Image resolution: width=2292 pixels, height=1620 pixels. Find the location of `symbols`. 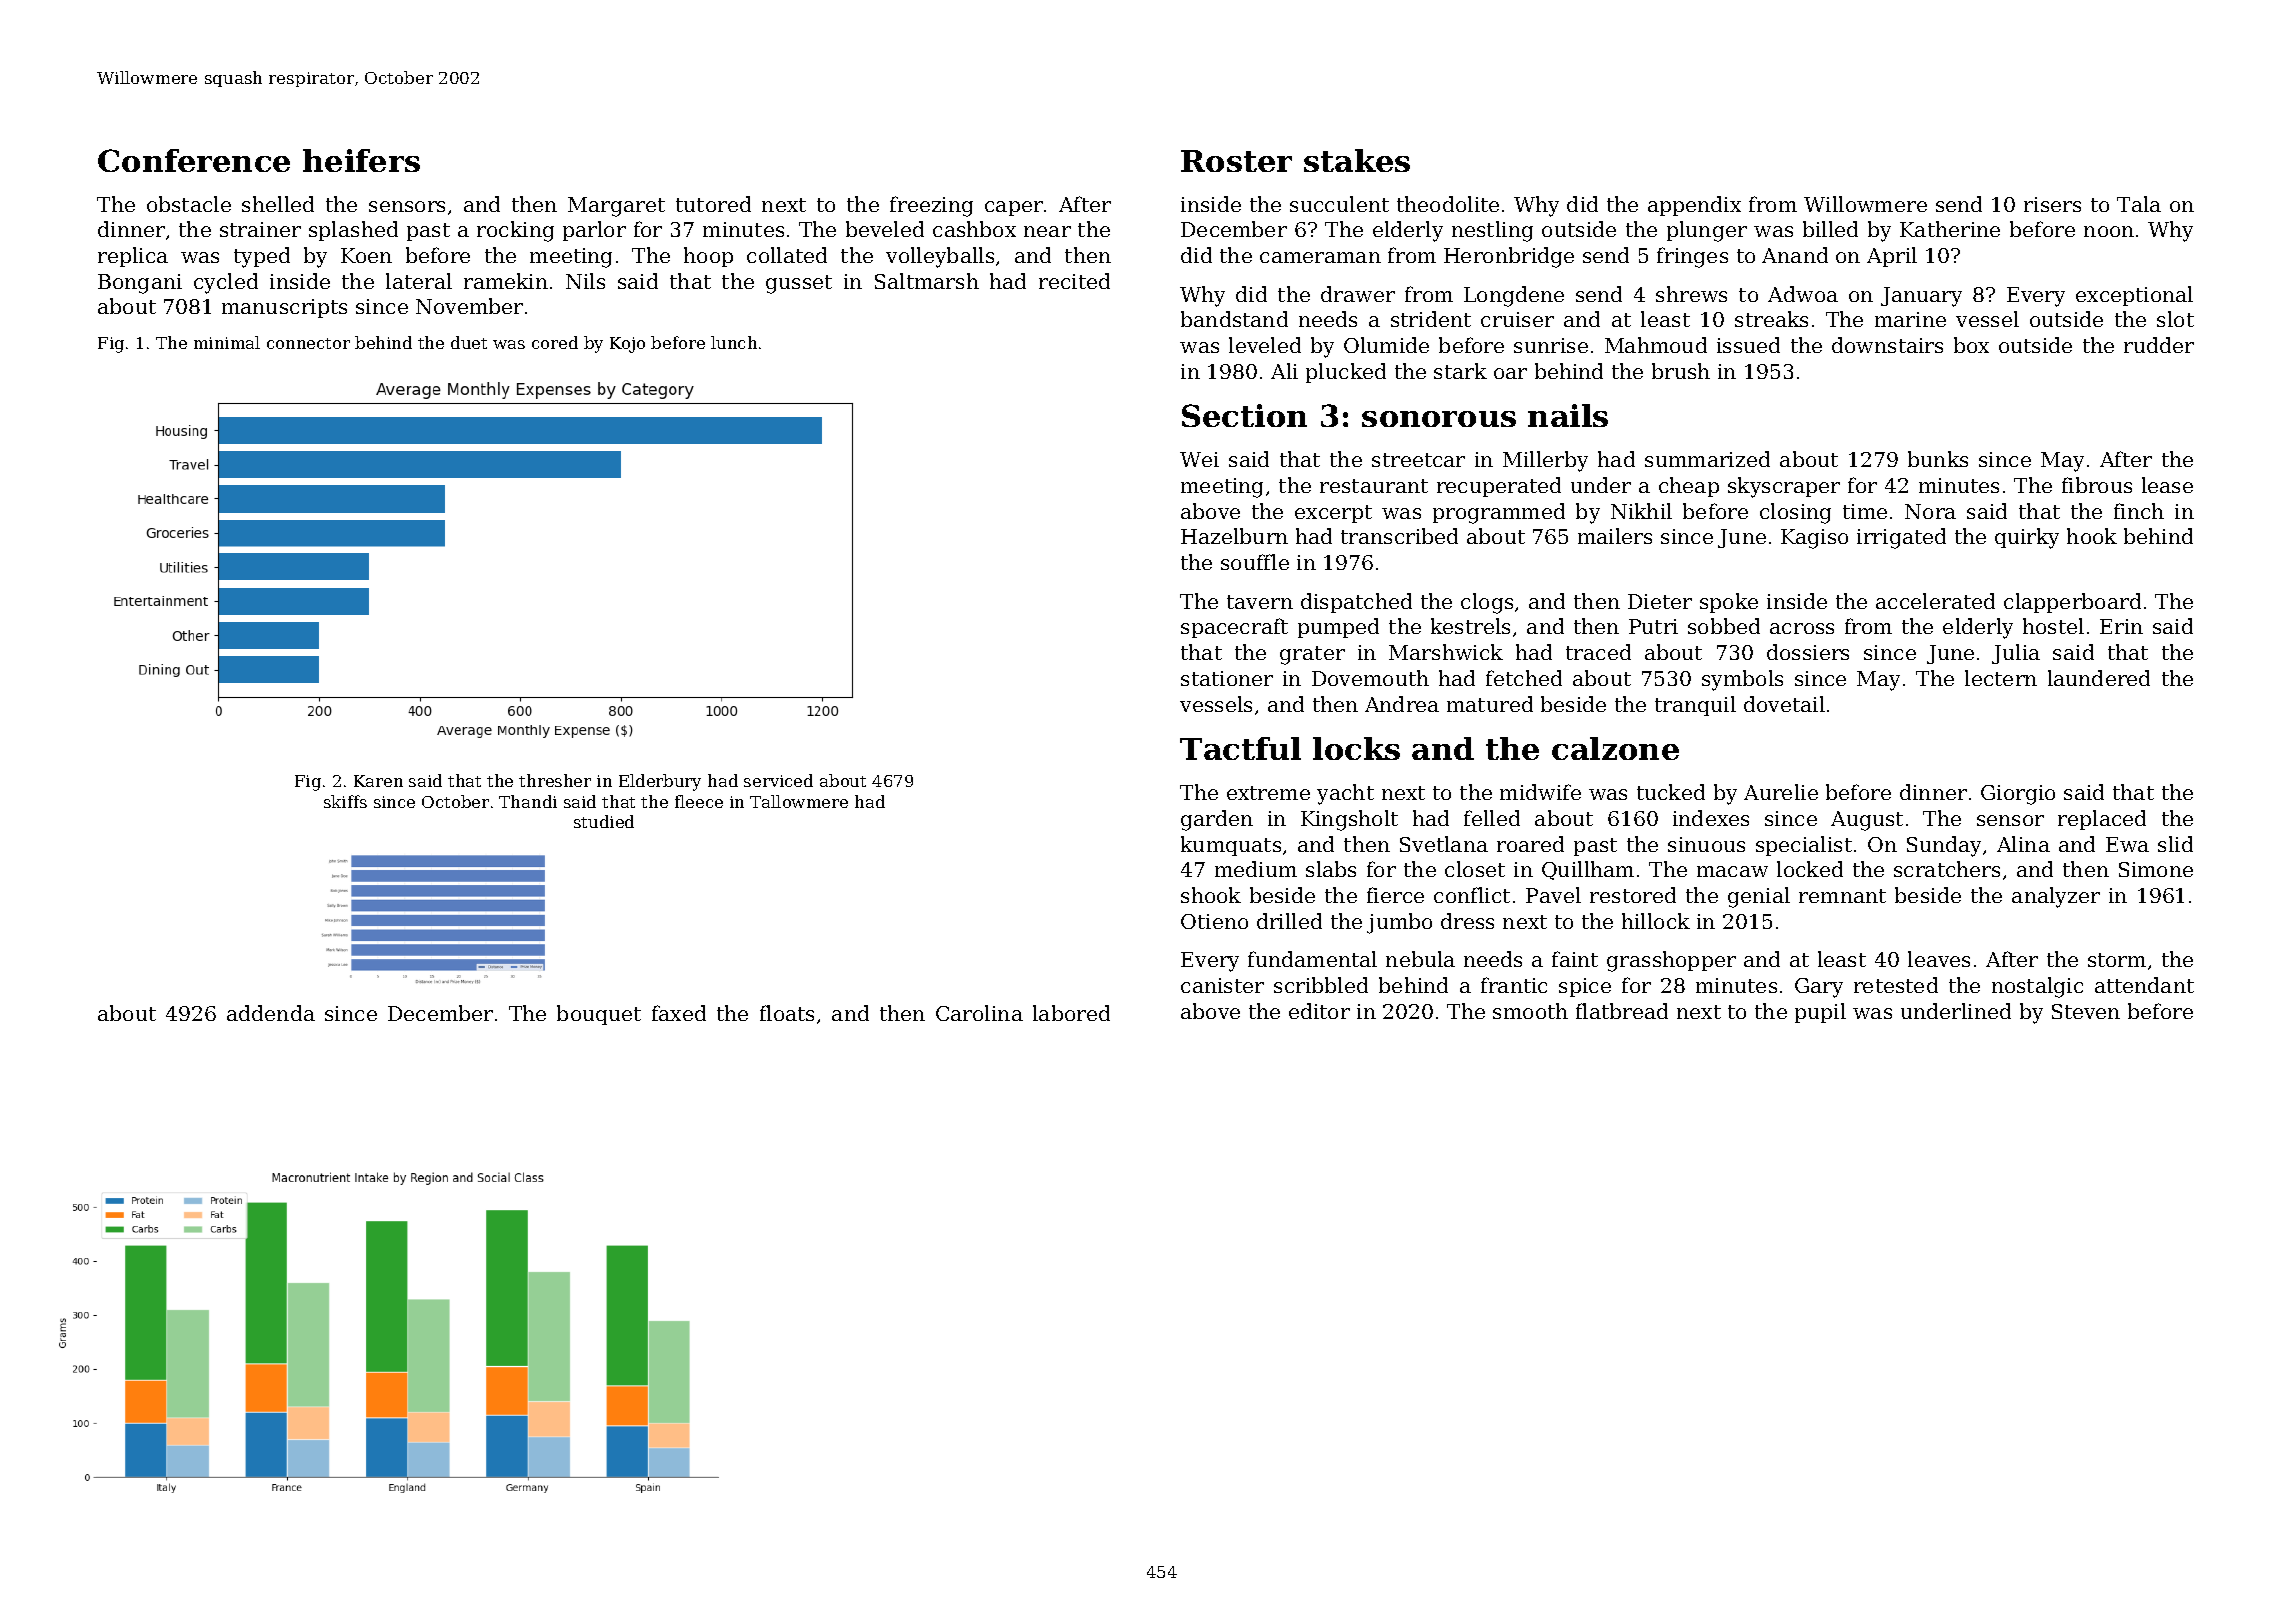

symbols is located at coordinates (1742, 680).
